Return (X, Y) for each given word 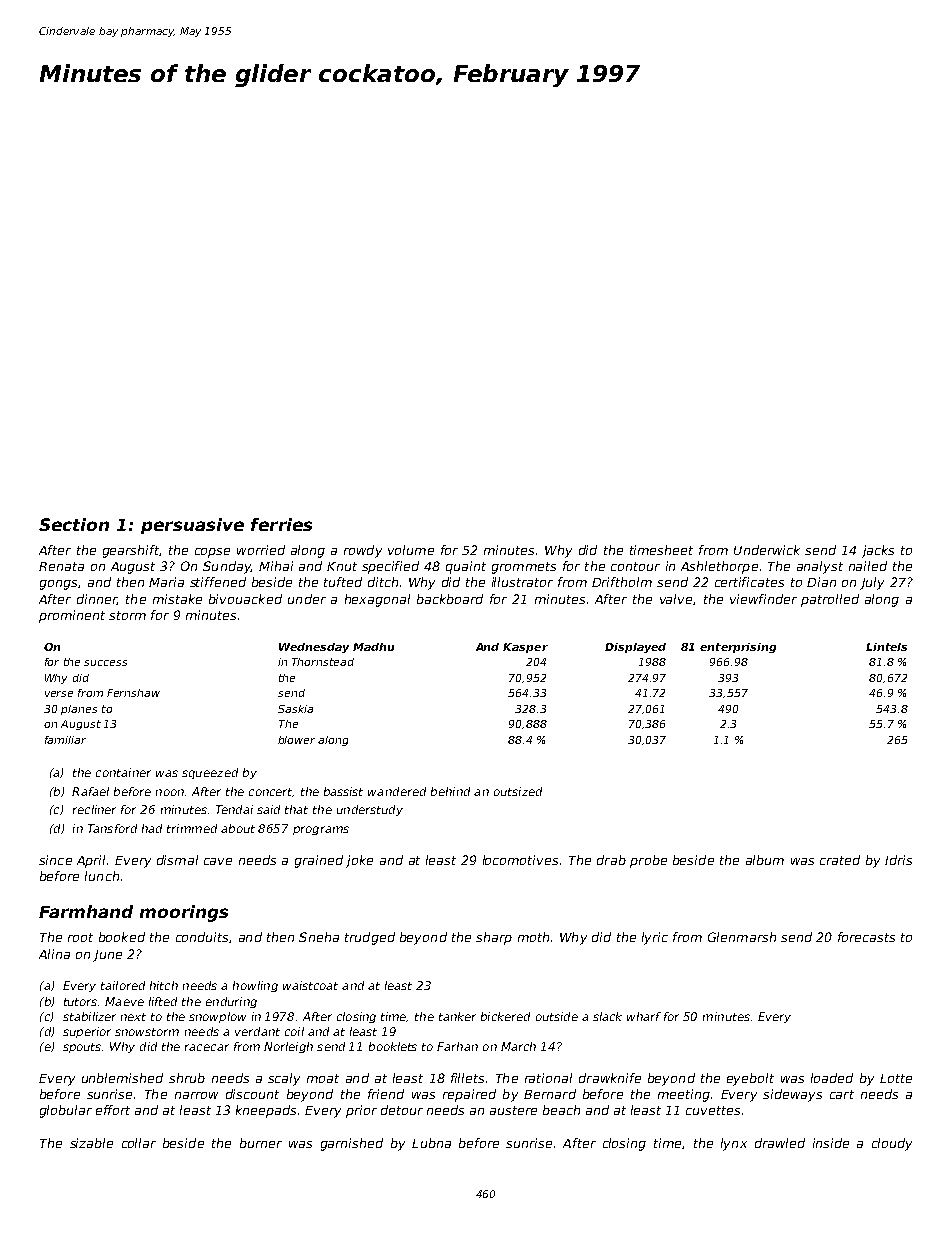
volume (411, 550)
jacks (878, 551)
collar (139, 1143)
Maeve (124, 1001)
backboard (450, 599)
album (765, 860)
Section (74, 524)
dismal (177, 860)
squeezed (210, 773)
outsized (518, 791)
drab (611, 860)
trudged (370, 938)
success (105, 663)
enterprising (738, 648)
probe (648, 861)
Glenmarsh (742, 937)
